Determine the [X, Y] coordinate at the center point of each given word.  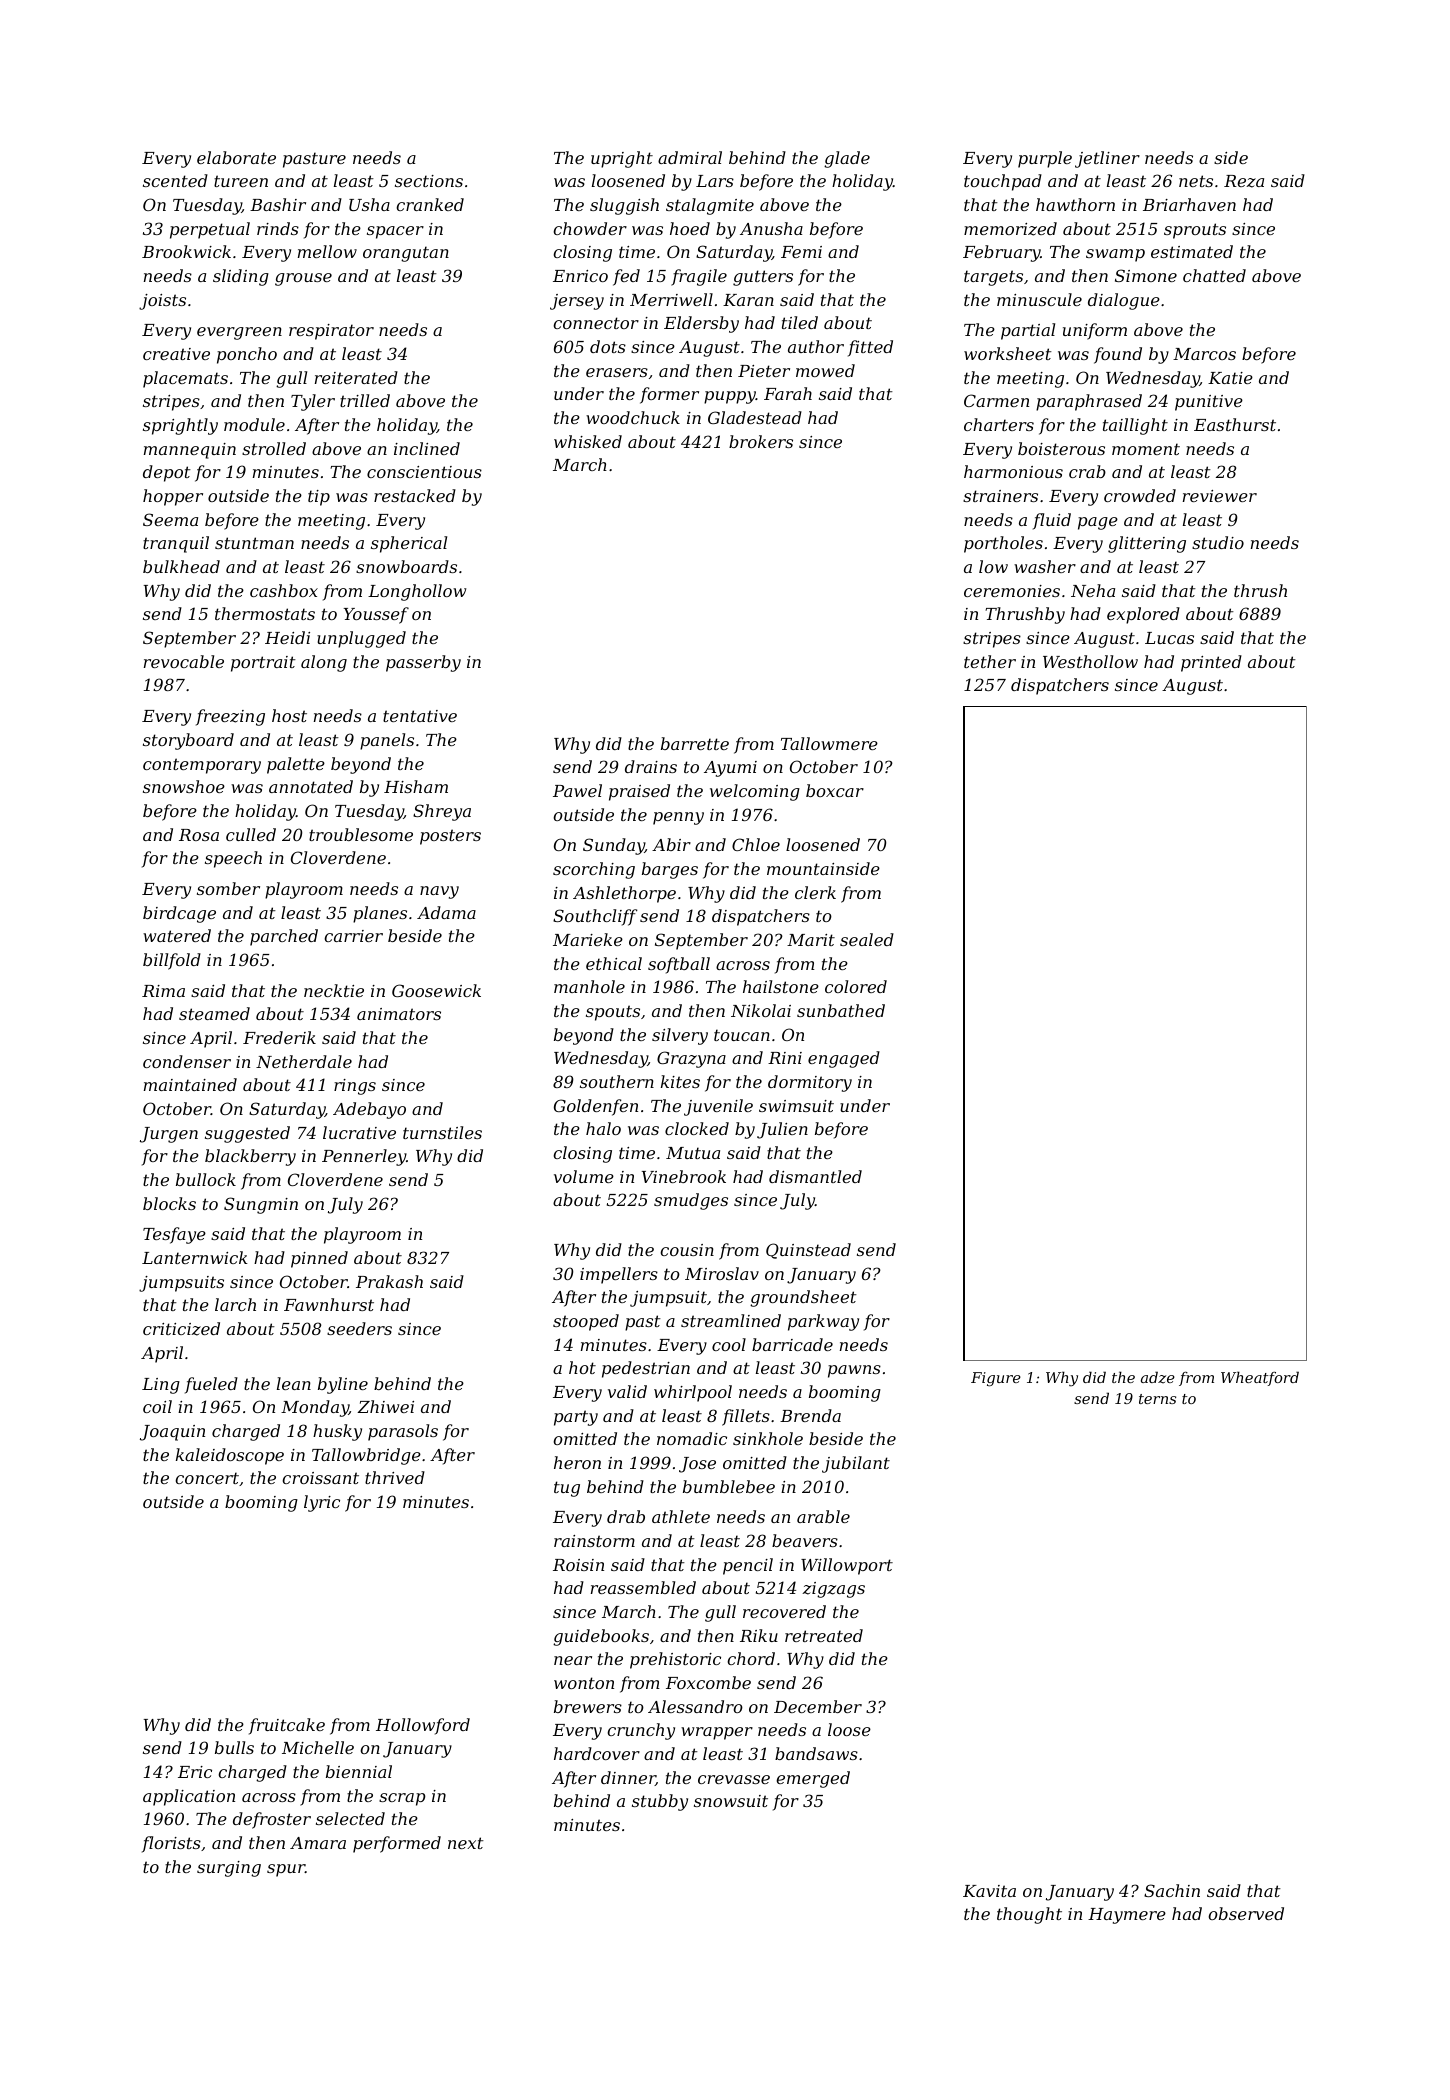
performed [397, 1844]
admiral [690, 157]
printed [1211, 663]
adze [1158, 1377]
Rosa [199, 835]
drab [626, 1516]
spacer [395, 232]
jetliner [1107, 159]
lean [294, 1383]
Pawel [577, 790]
